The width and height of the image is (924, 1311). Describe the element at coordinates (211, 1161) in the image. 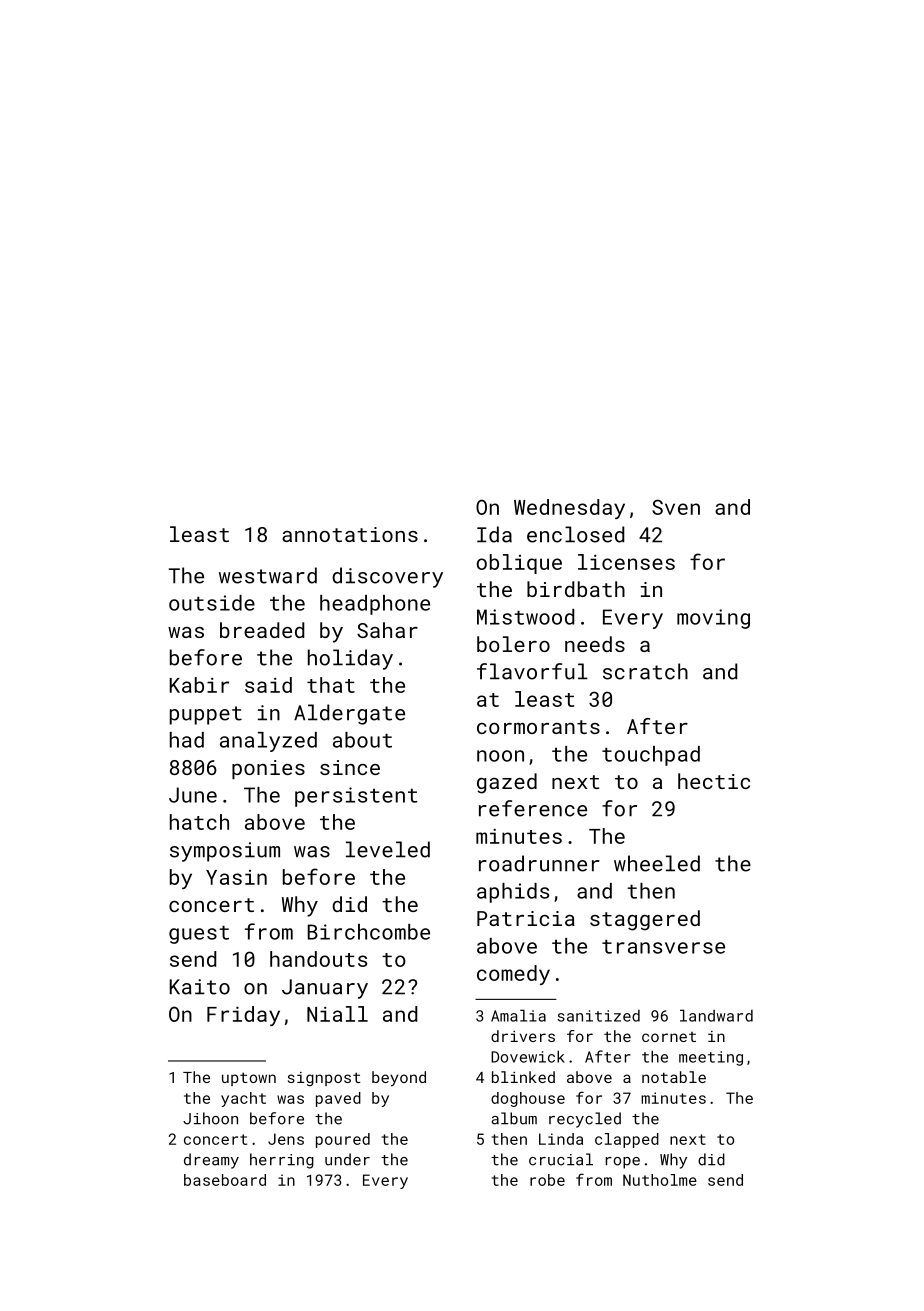

I see `dreamy` at that location.
